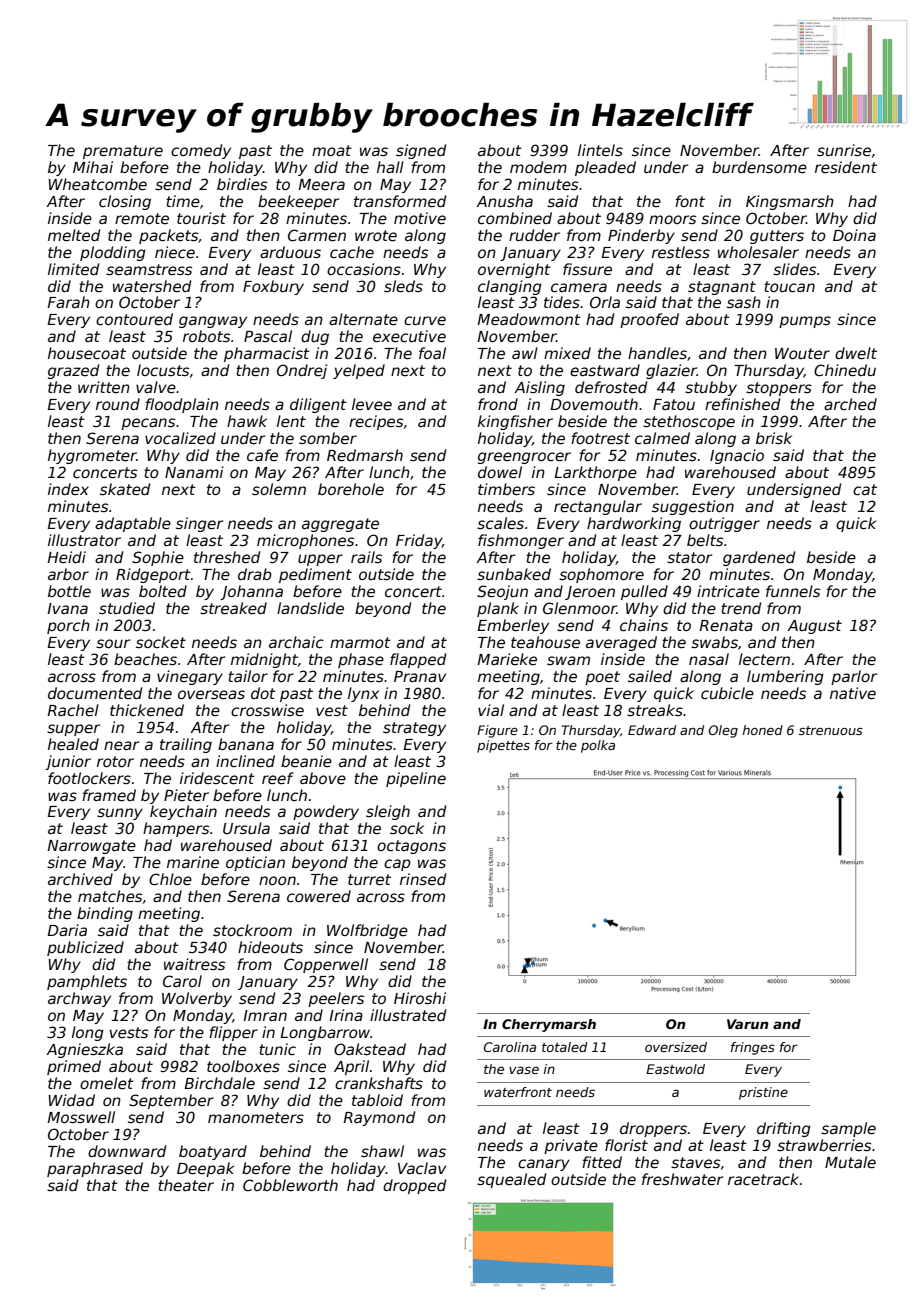 This page has height=1308, width=924. What do you see at coordinates (844, 150) in the page?
I see `sunrise` at bounding box center [844, 150].
